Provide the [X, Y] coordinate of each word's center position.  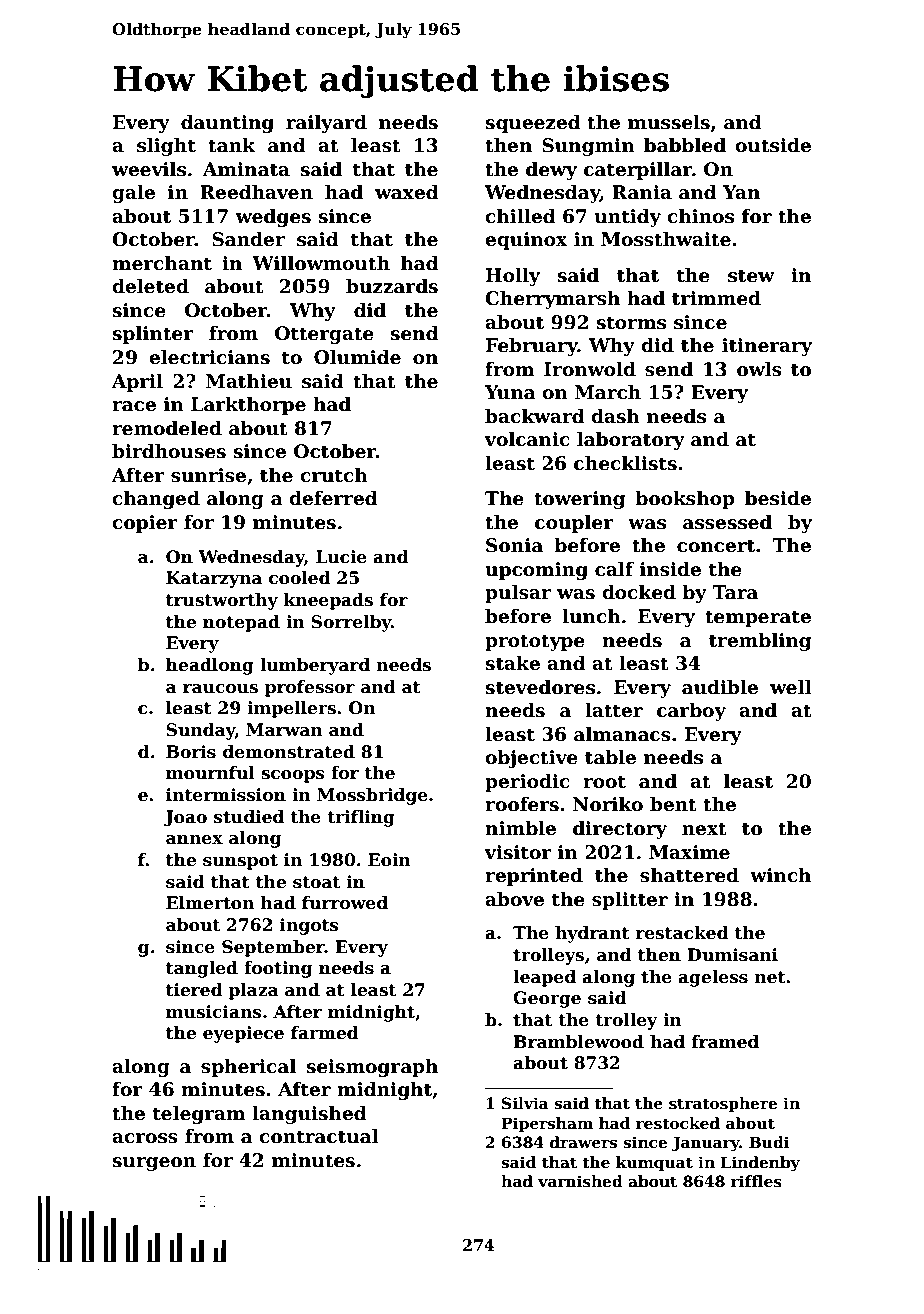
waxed [407, 192]
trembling [760, 642]
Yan [741, 192]
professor [310, 688]
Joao [185, 818]
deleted [150, 286]
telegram [199, 1115]
